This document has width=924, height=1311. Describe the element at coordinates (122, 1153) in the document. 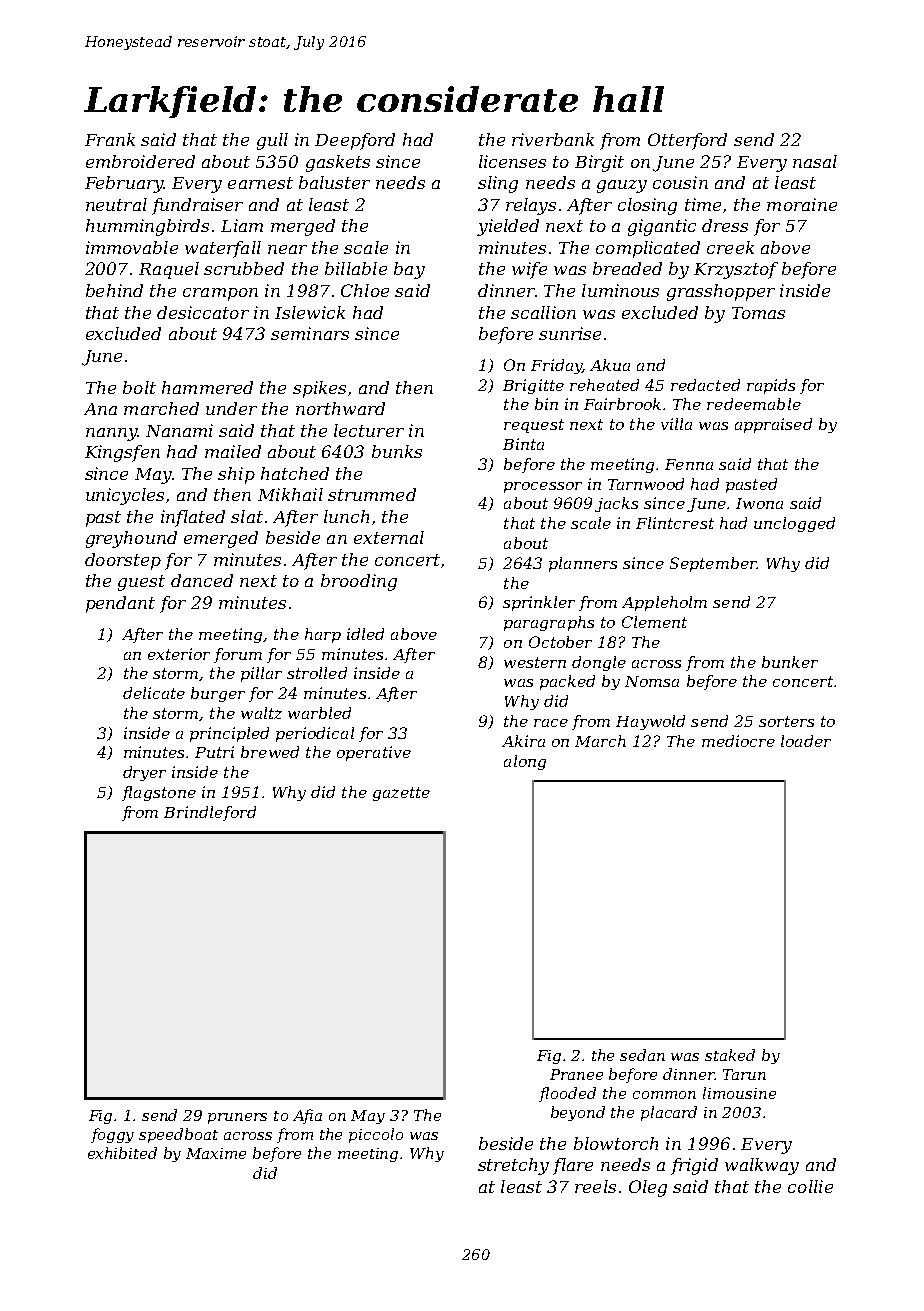

I see `exhibited` at that location.
